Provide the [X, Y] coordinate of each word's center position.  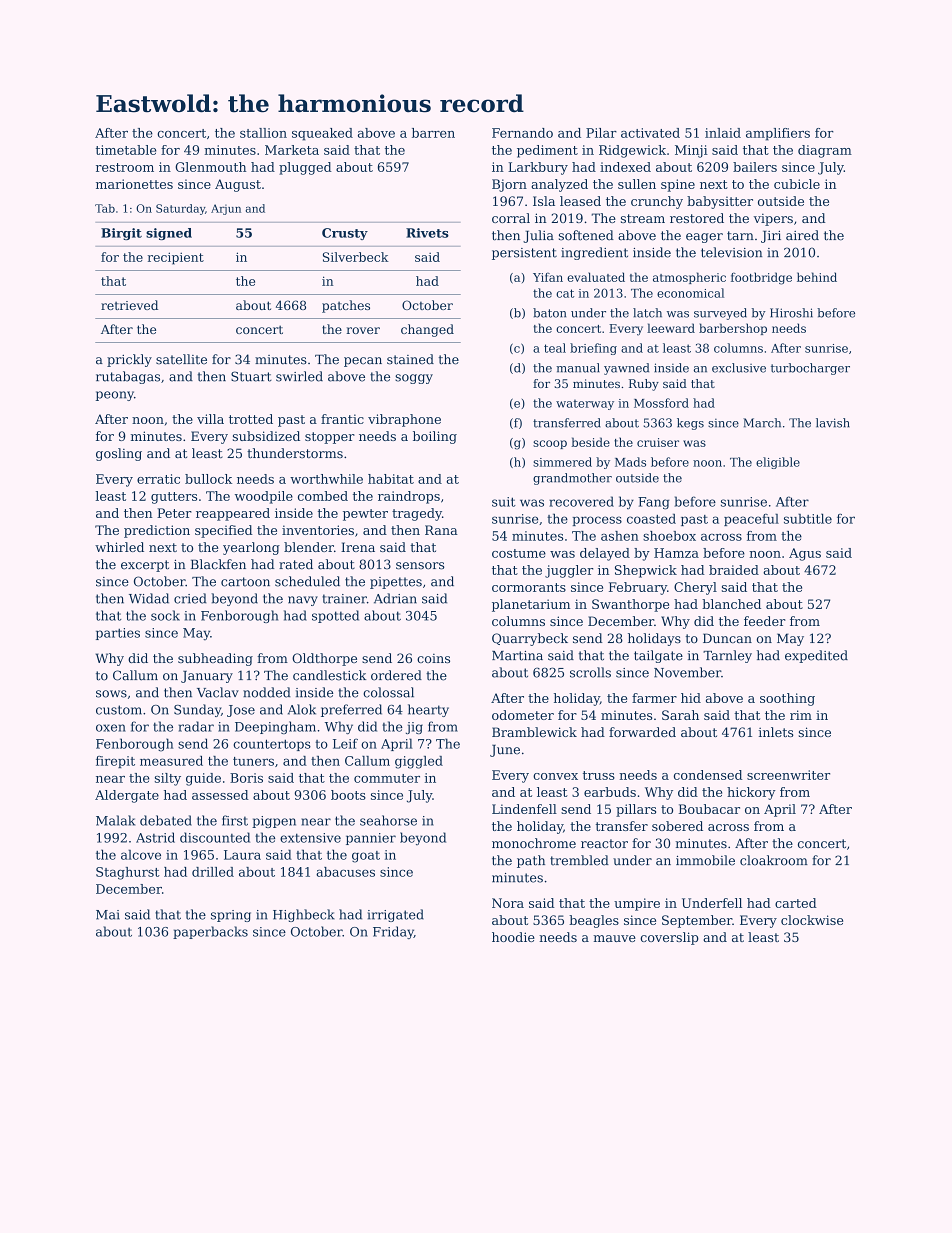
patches [346, 306]
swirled [299, 376]
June [505, 751]
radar [196, 726]
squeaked [322, 134]
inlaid [723, 133]
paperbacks [210, 932]
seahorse [388, 820]
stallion [263, 133]
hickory [751, 793]
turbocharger [810, 369]
